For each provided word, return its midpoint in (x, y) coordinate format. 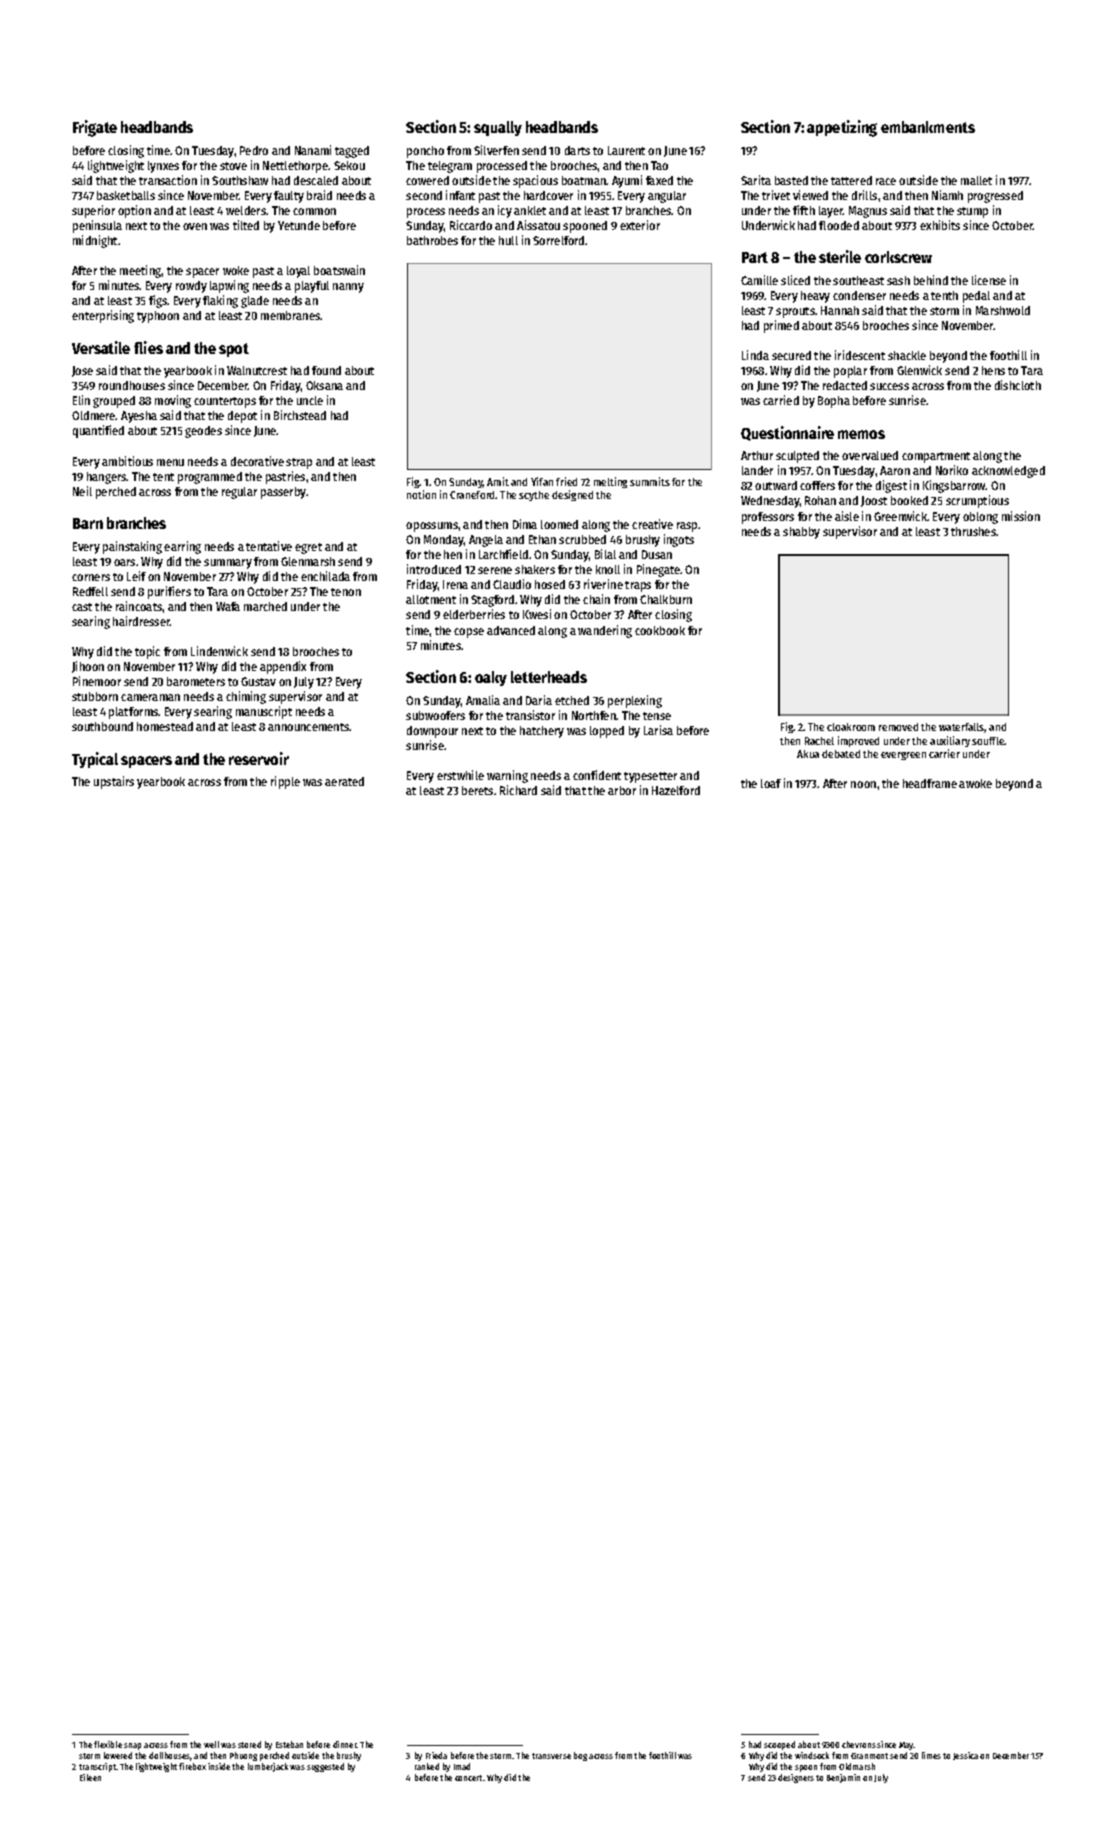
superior (93, 211)
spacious (535, 181)
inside (219, 1766)
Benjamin (843, 1778)
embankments (928, 127)
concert (468, 1778)
